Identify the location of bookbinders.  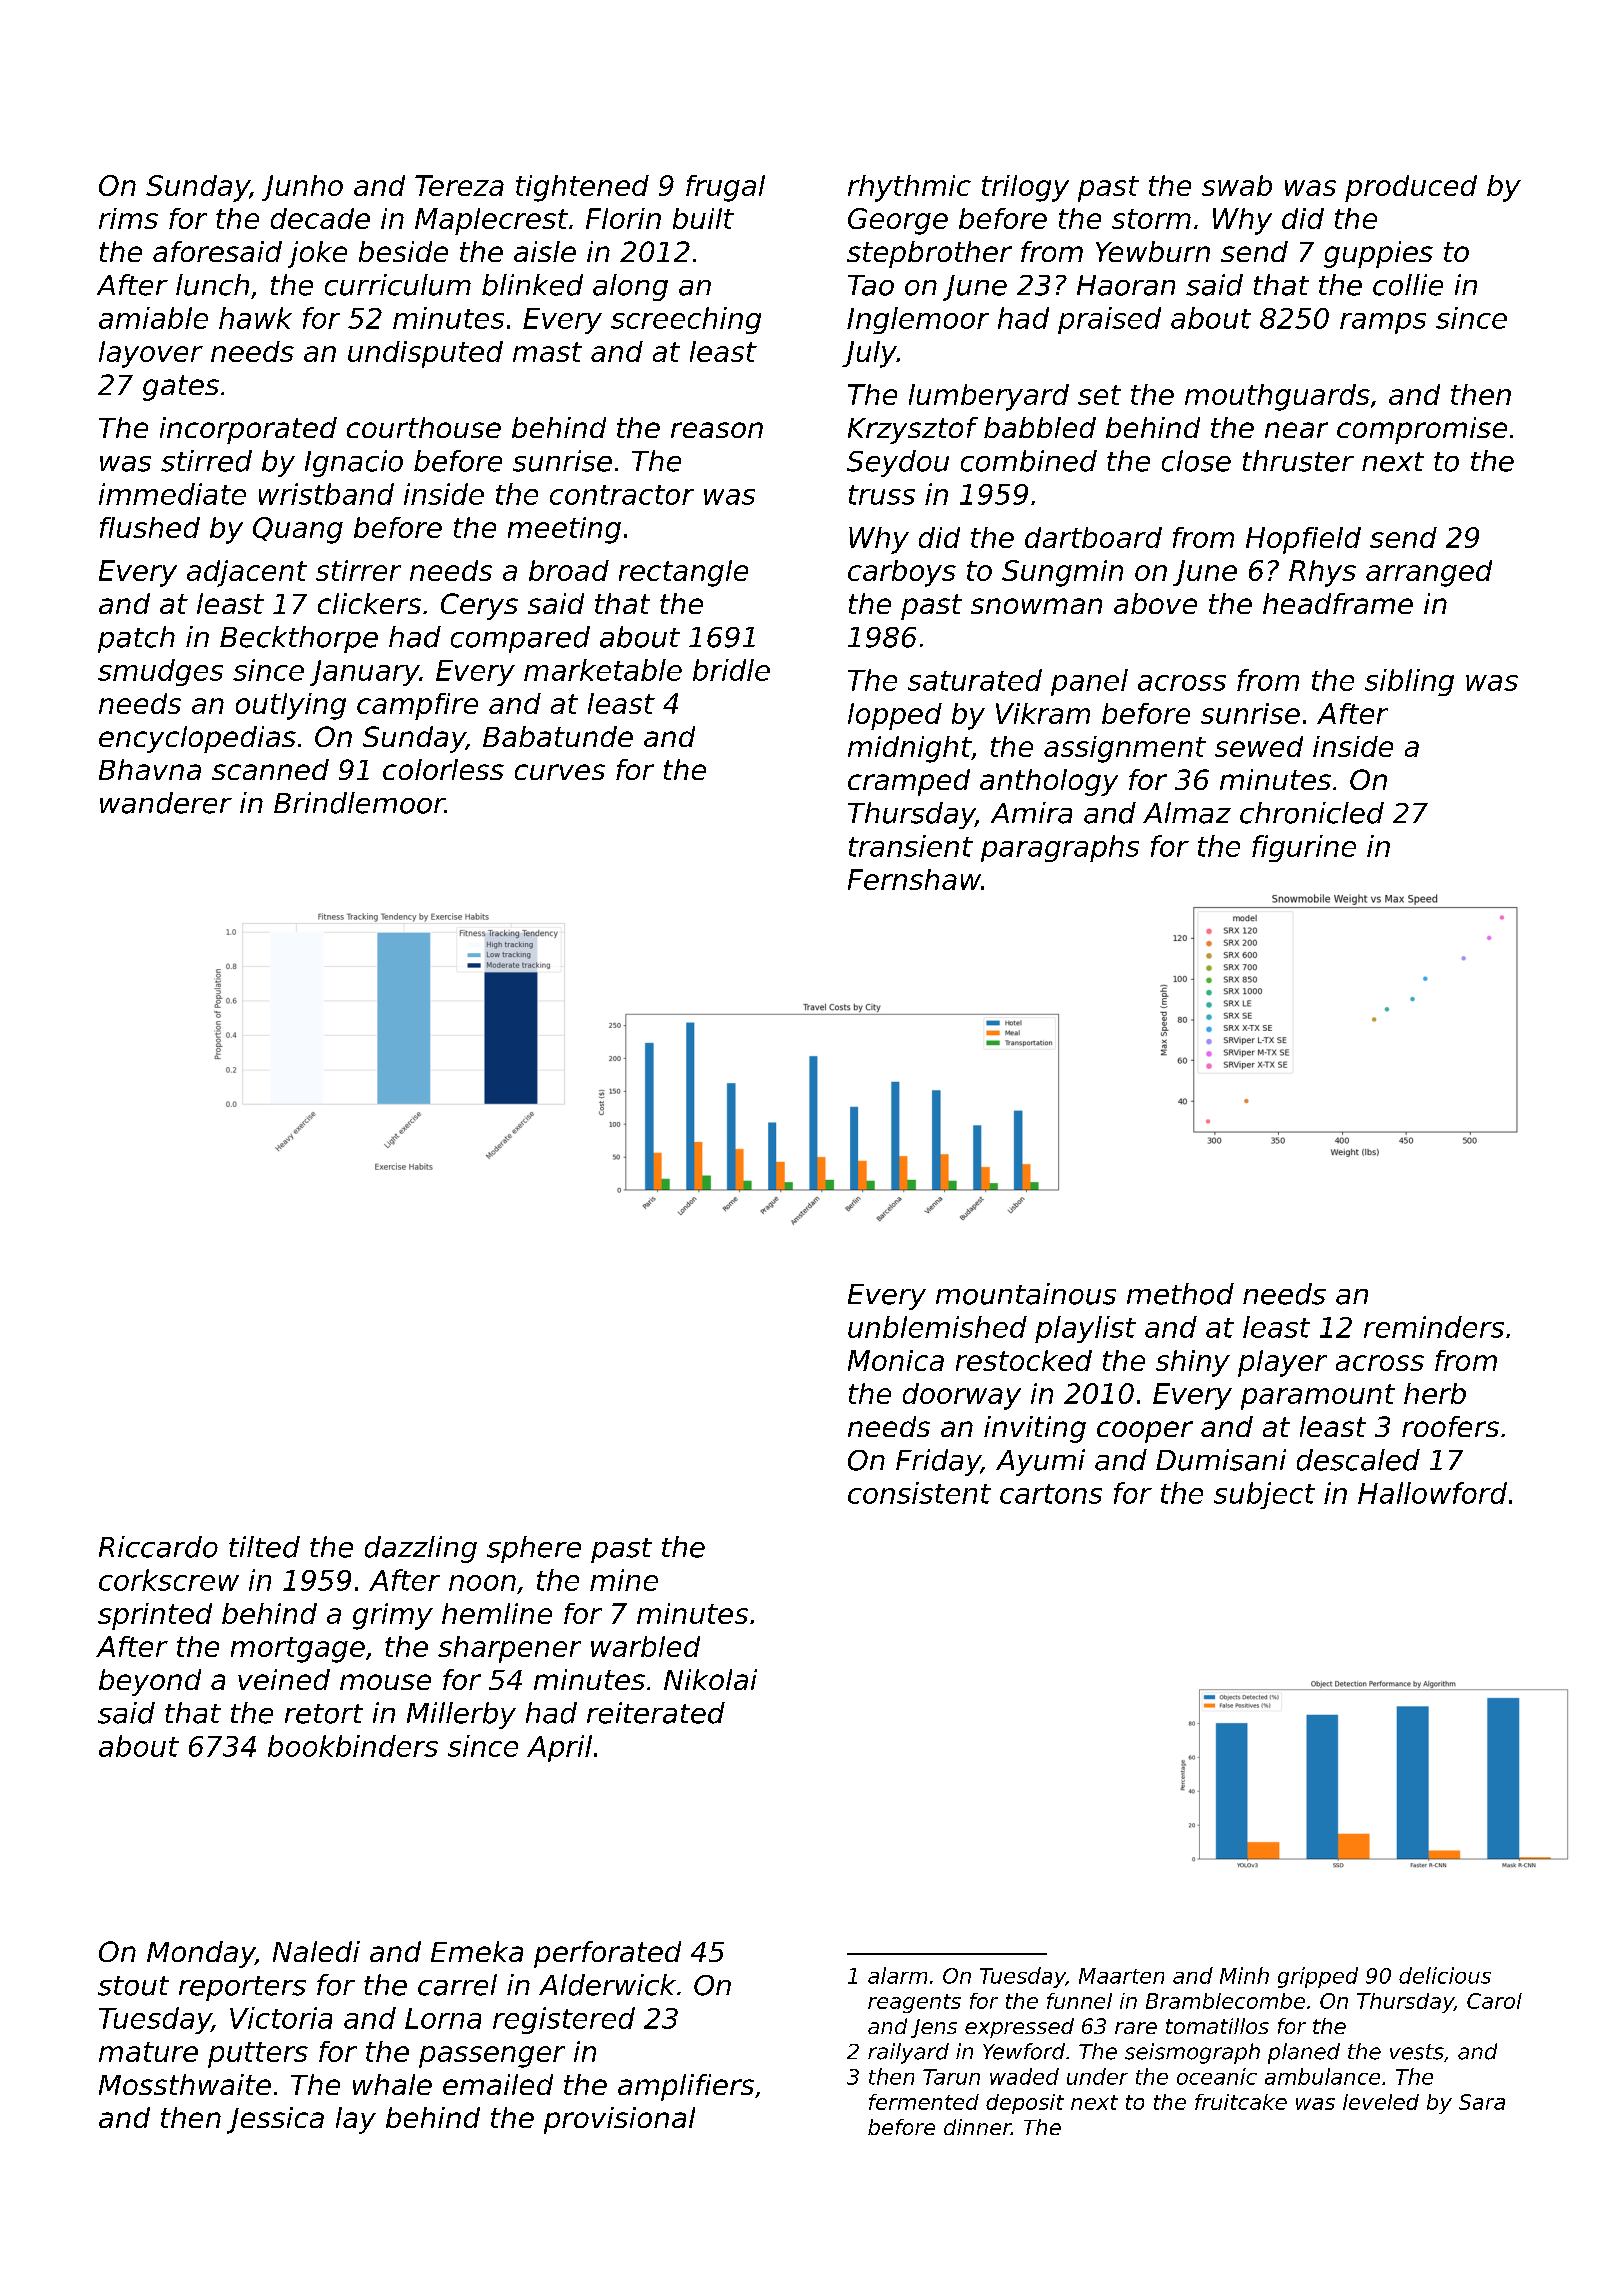
(353, 1746).
